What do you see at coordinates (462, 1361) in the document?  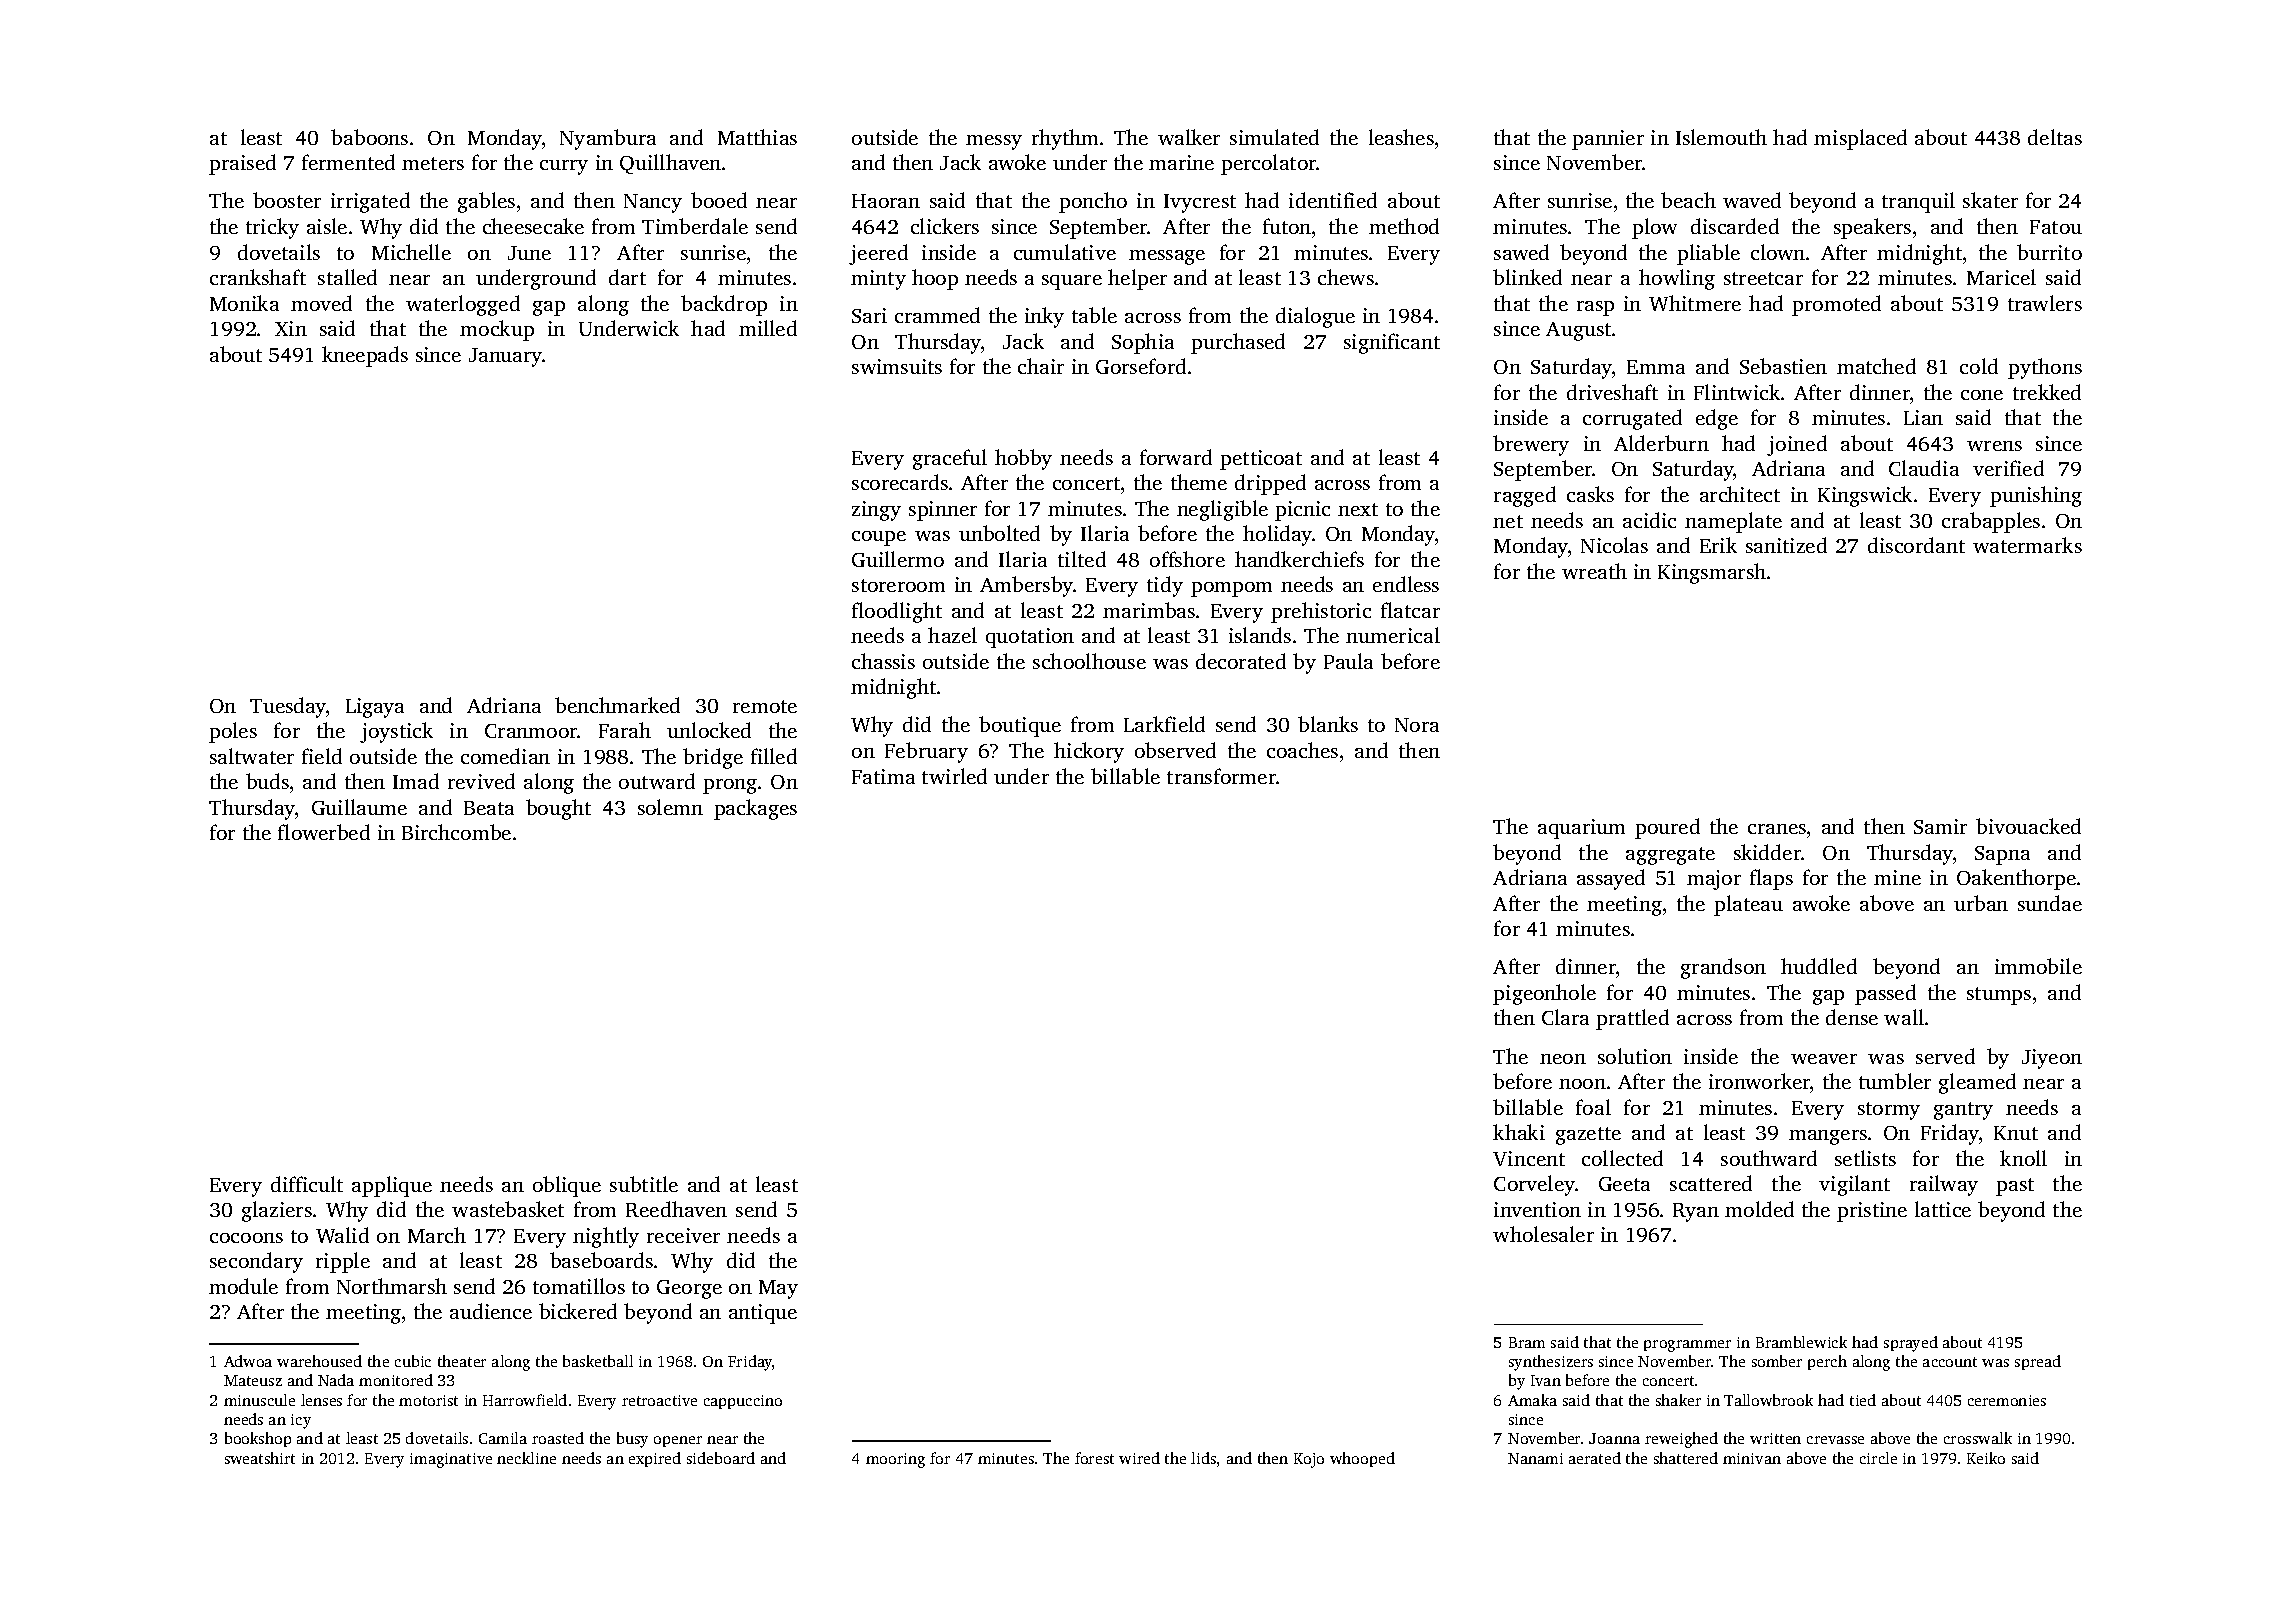 I see `theater` at bounding box center [462, 1361].
